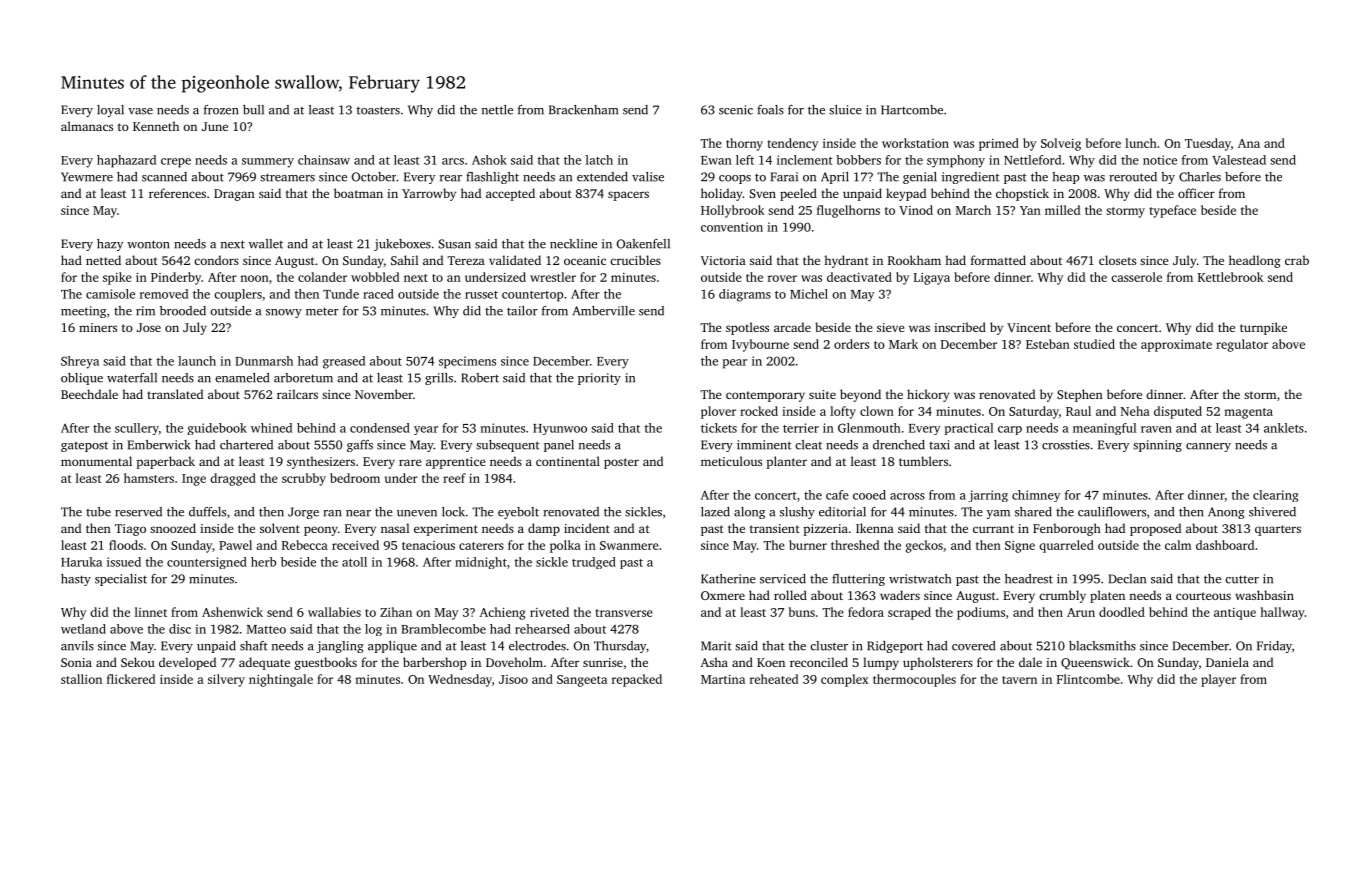 The image size is (1372, 887). Describe the element at coordinates (582, 681) in the screenshot. I see `Sangeeta` at that location.
